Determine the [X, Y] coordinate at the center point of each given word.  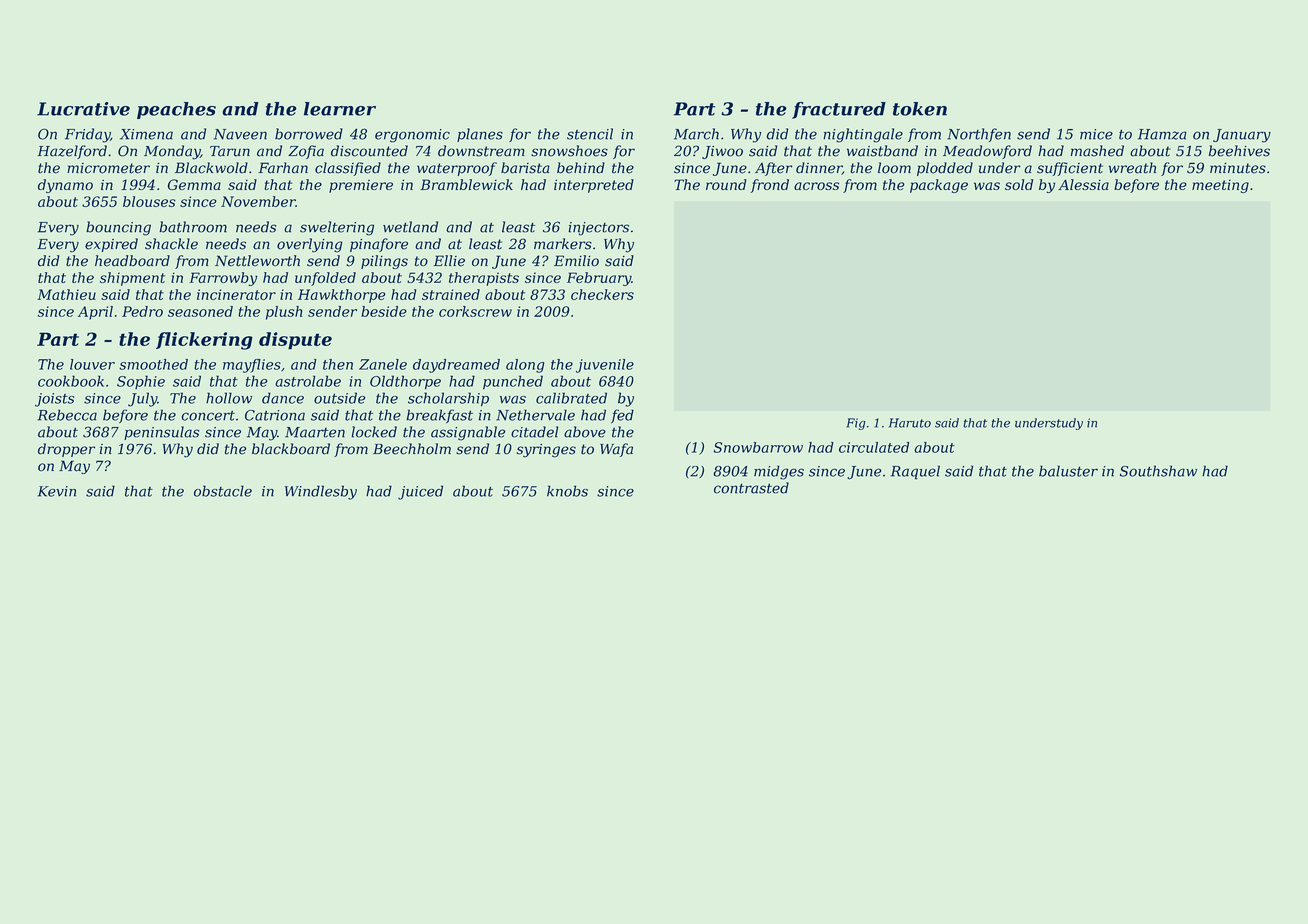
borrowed [309, 134]
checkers [602, 294]
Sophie [141, 382]
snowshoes [569, 151]
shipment [132, 279]
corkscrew [475, 311]
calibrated [571, 398]
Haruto [910, 423]
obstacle [223, 491]
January [1242, 136]
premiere [361, 186]
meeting [1220, 186]
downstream [481, 151]
